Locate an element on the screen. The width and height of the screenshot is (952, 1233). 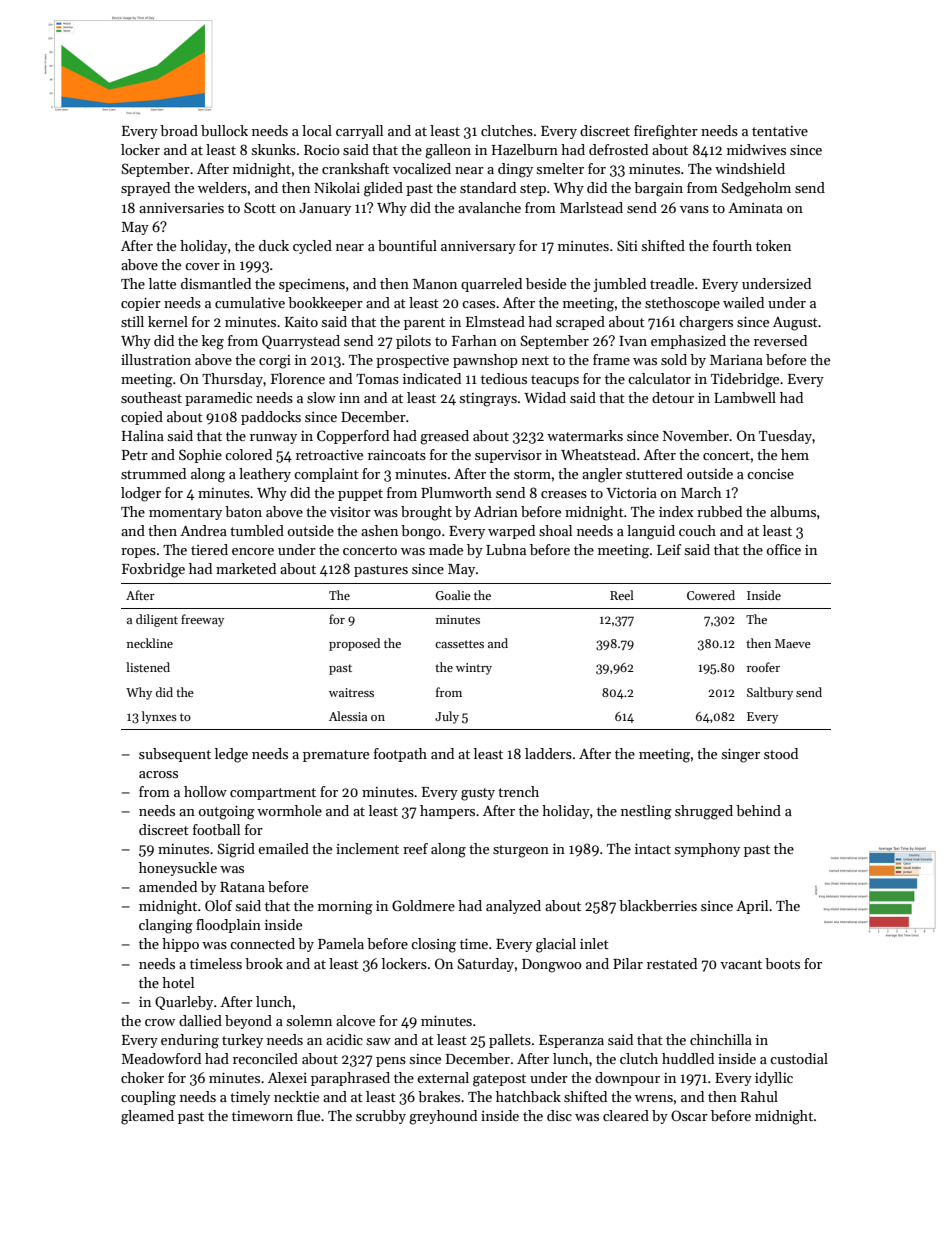
marketed is located at coordinates (246, 568).
